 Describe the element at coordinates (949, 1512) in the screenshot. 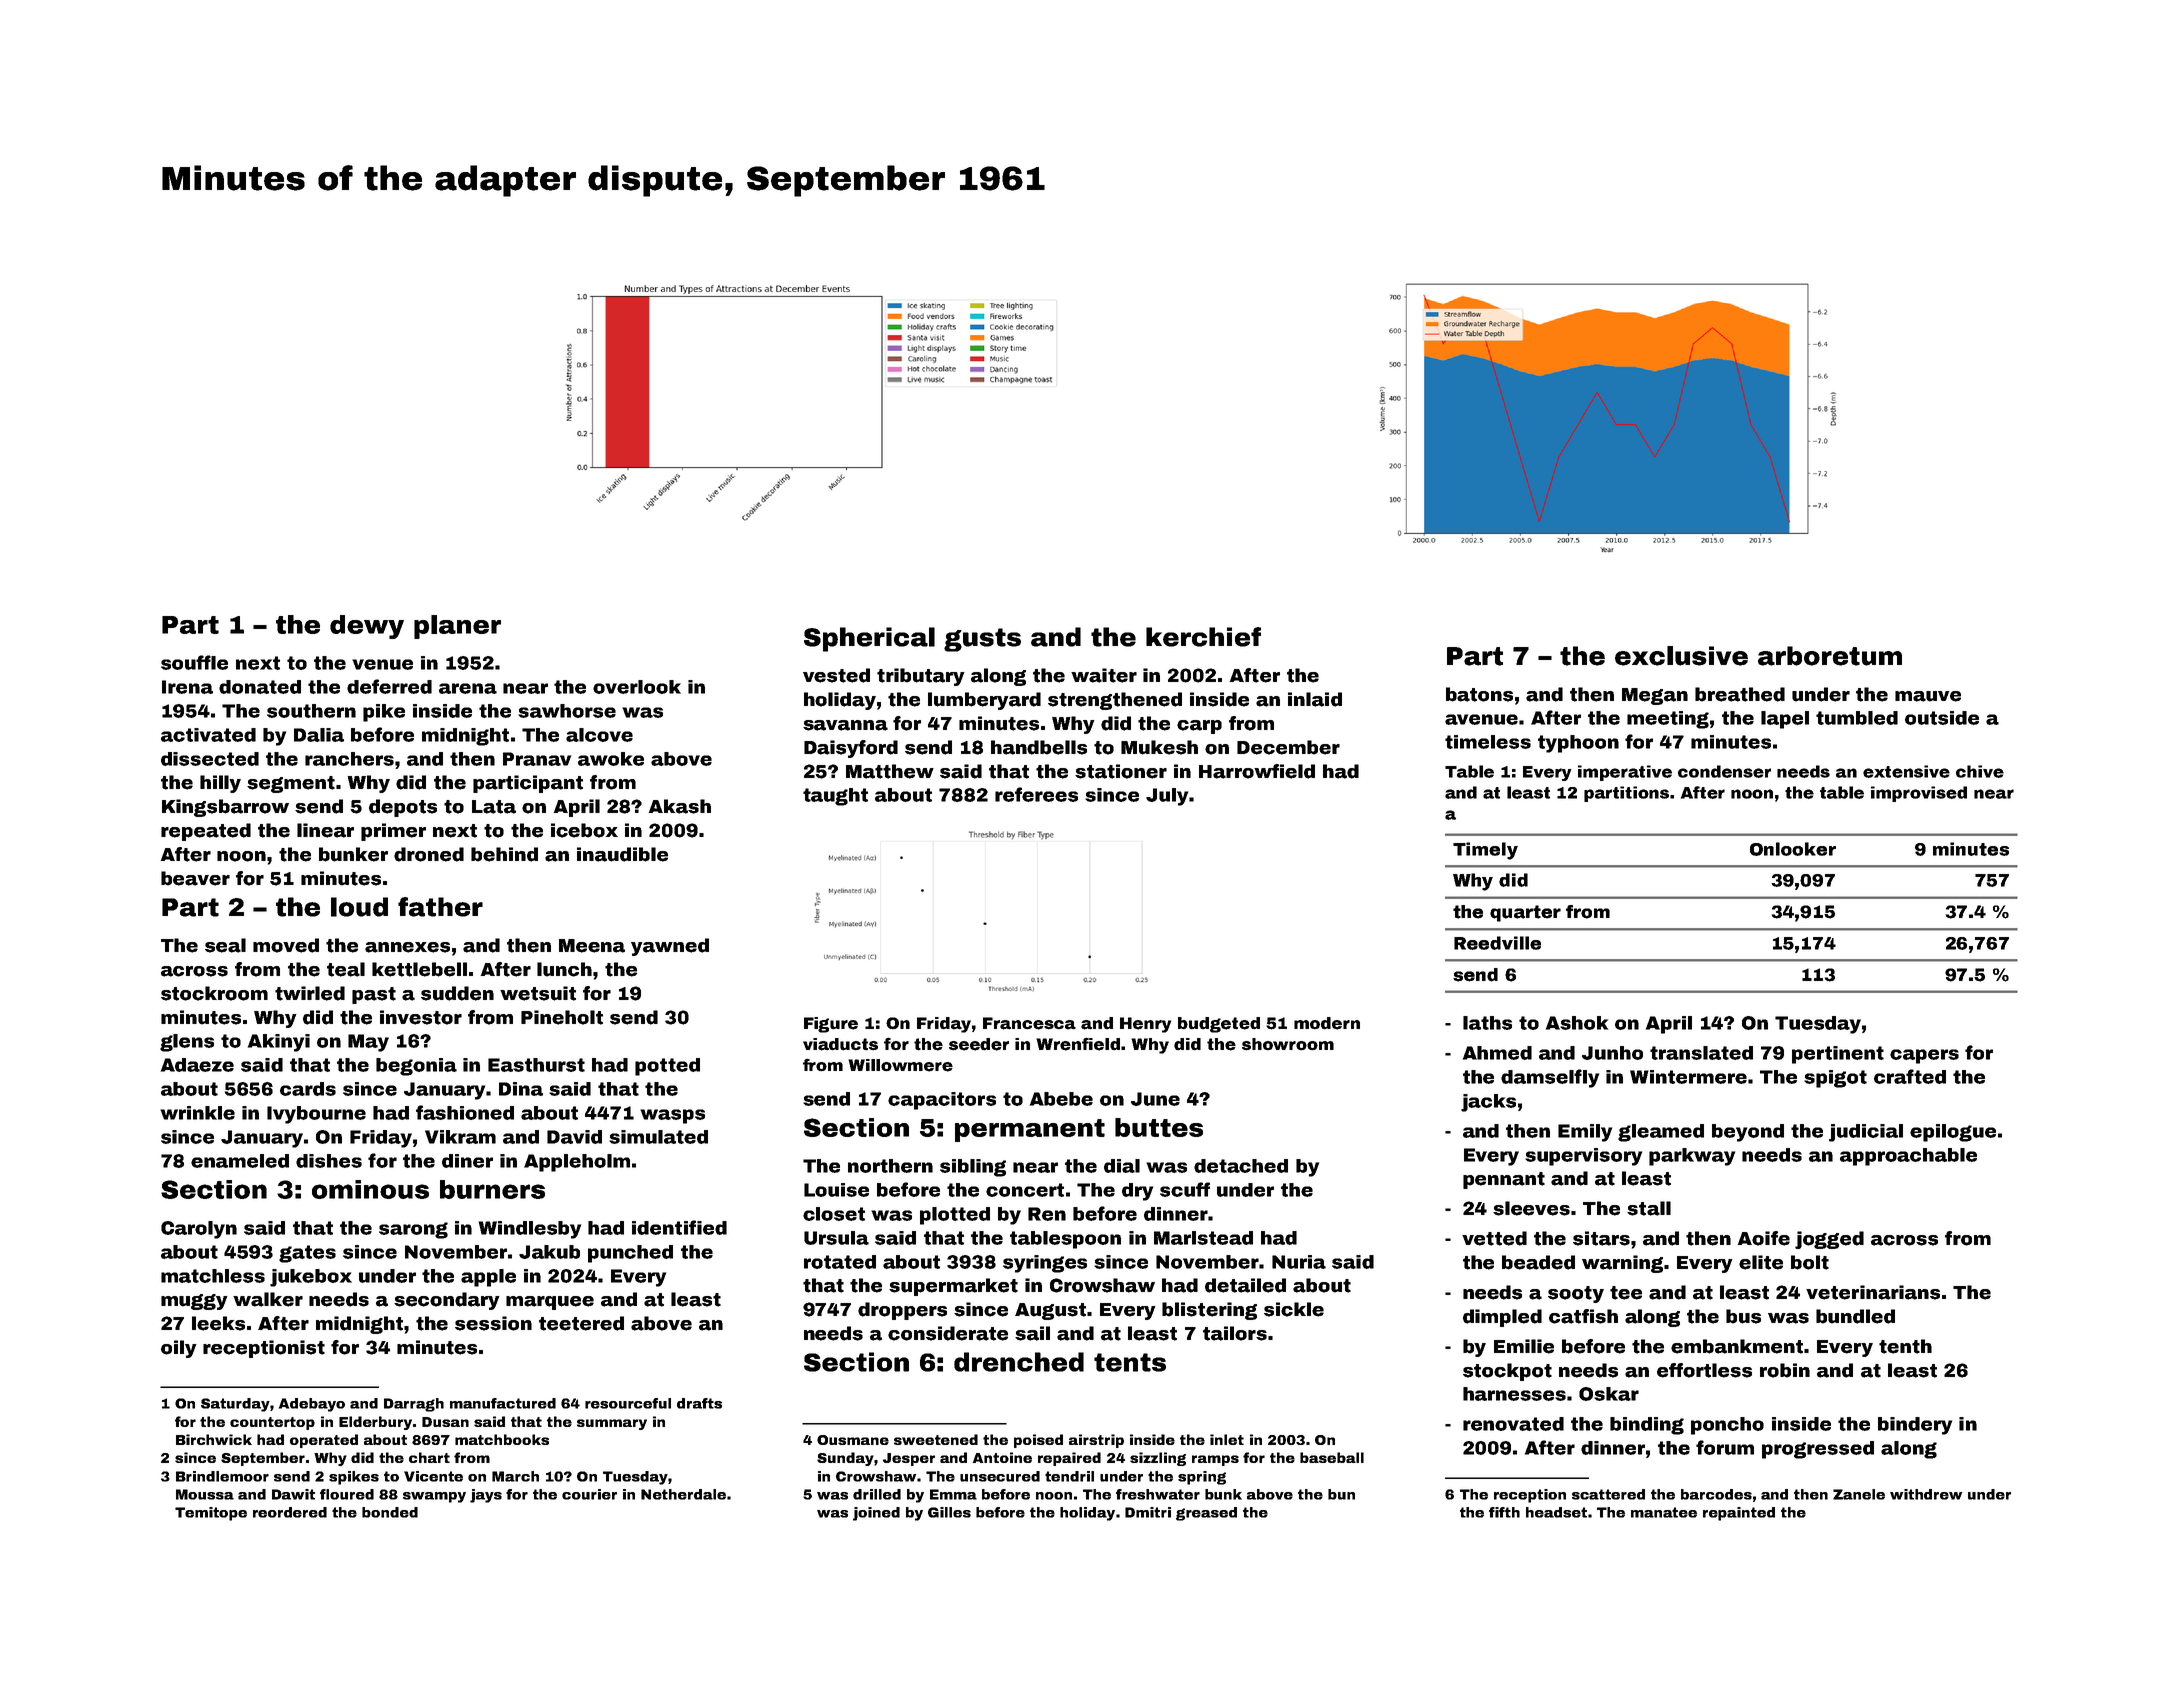

I see `Gilles` at that location.
